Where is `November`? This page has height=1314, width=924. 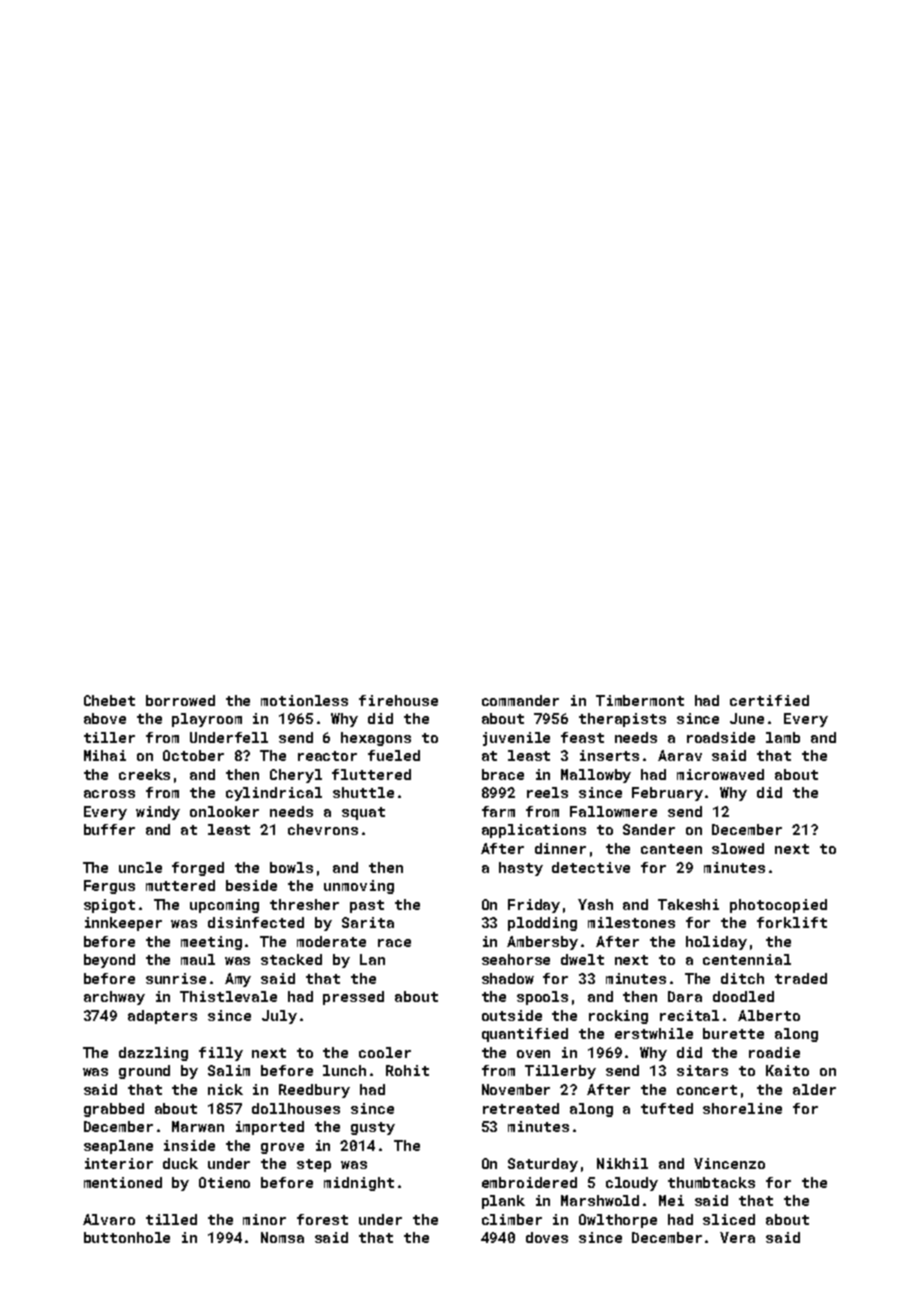 November is located at coordinates (516, 1089).
